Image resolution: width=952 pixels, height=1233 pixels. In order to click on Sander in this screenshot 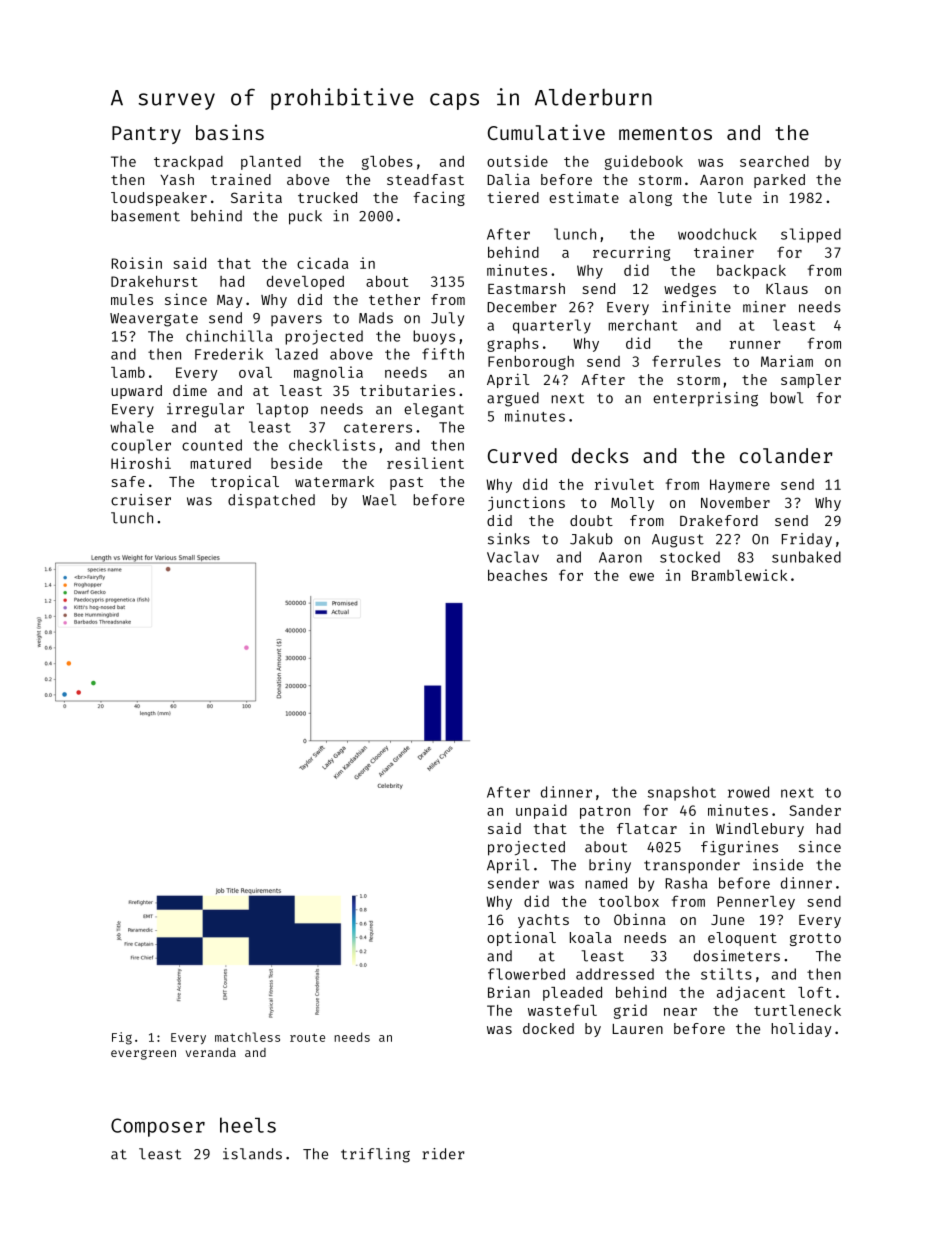, I will do `click(815, 810)`.
